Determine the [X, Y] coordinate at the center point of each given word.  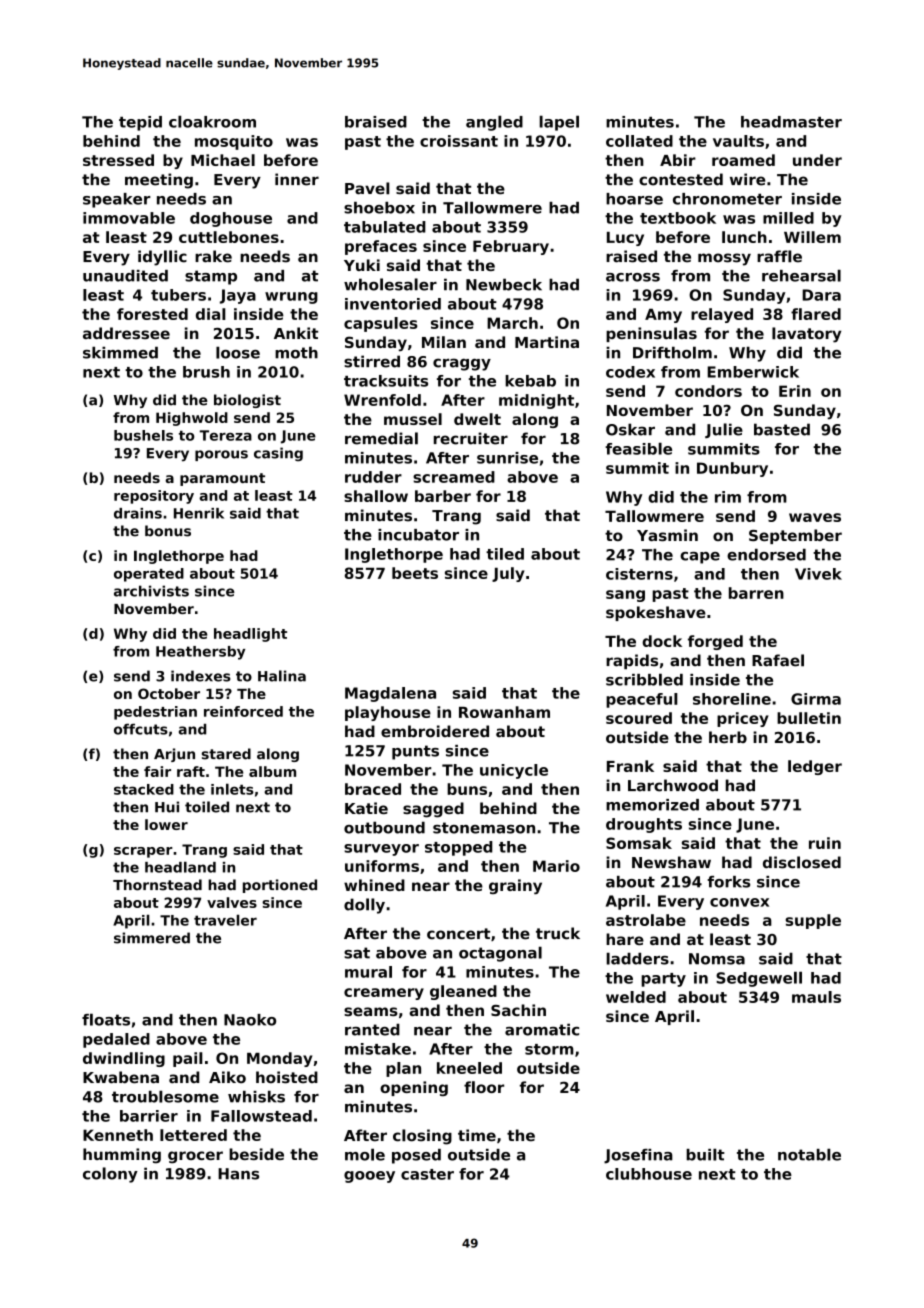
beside [256, 1154]
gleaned [463, 992]
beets [415, 573]
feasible [638, 448]
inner [297, 179]
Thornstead [157, 885]
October [169, 693]
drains [138, 513]
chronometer [727, 199]
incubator [418, 535]
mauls [816, 997]
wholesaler [390, 284]
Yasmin [667, 535]
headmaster [791, 122]
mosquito [234, 142]
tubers [178, 295]
